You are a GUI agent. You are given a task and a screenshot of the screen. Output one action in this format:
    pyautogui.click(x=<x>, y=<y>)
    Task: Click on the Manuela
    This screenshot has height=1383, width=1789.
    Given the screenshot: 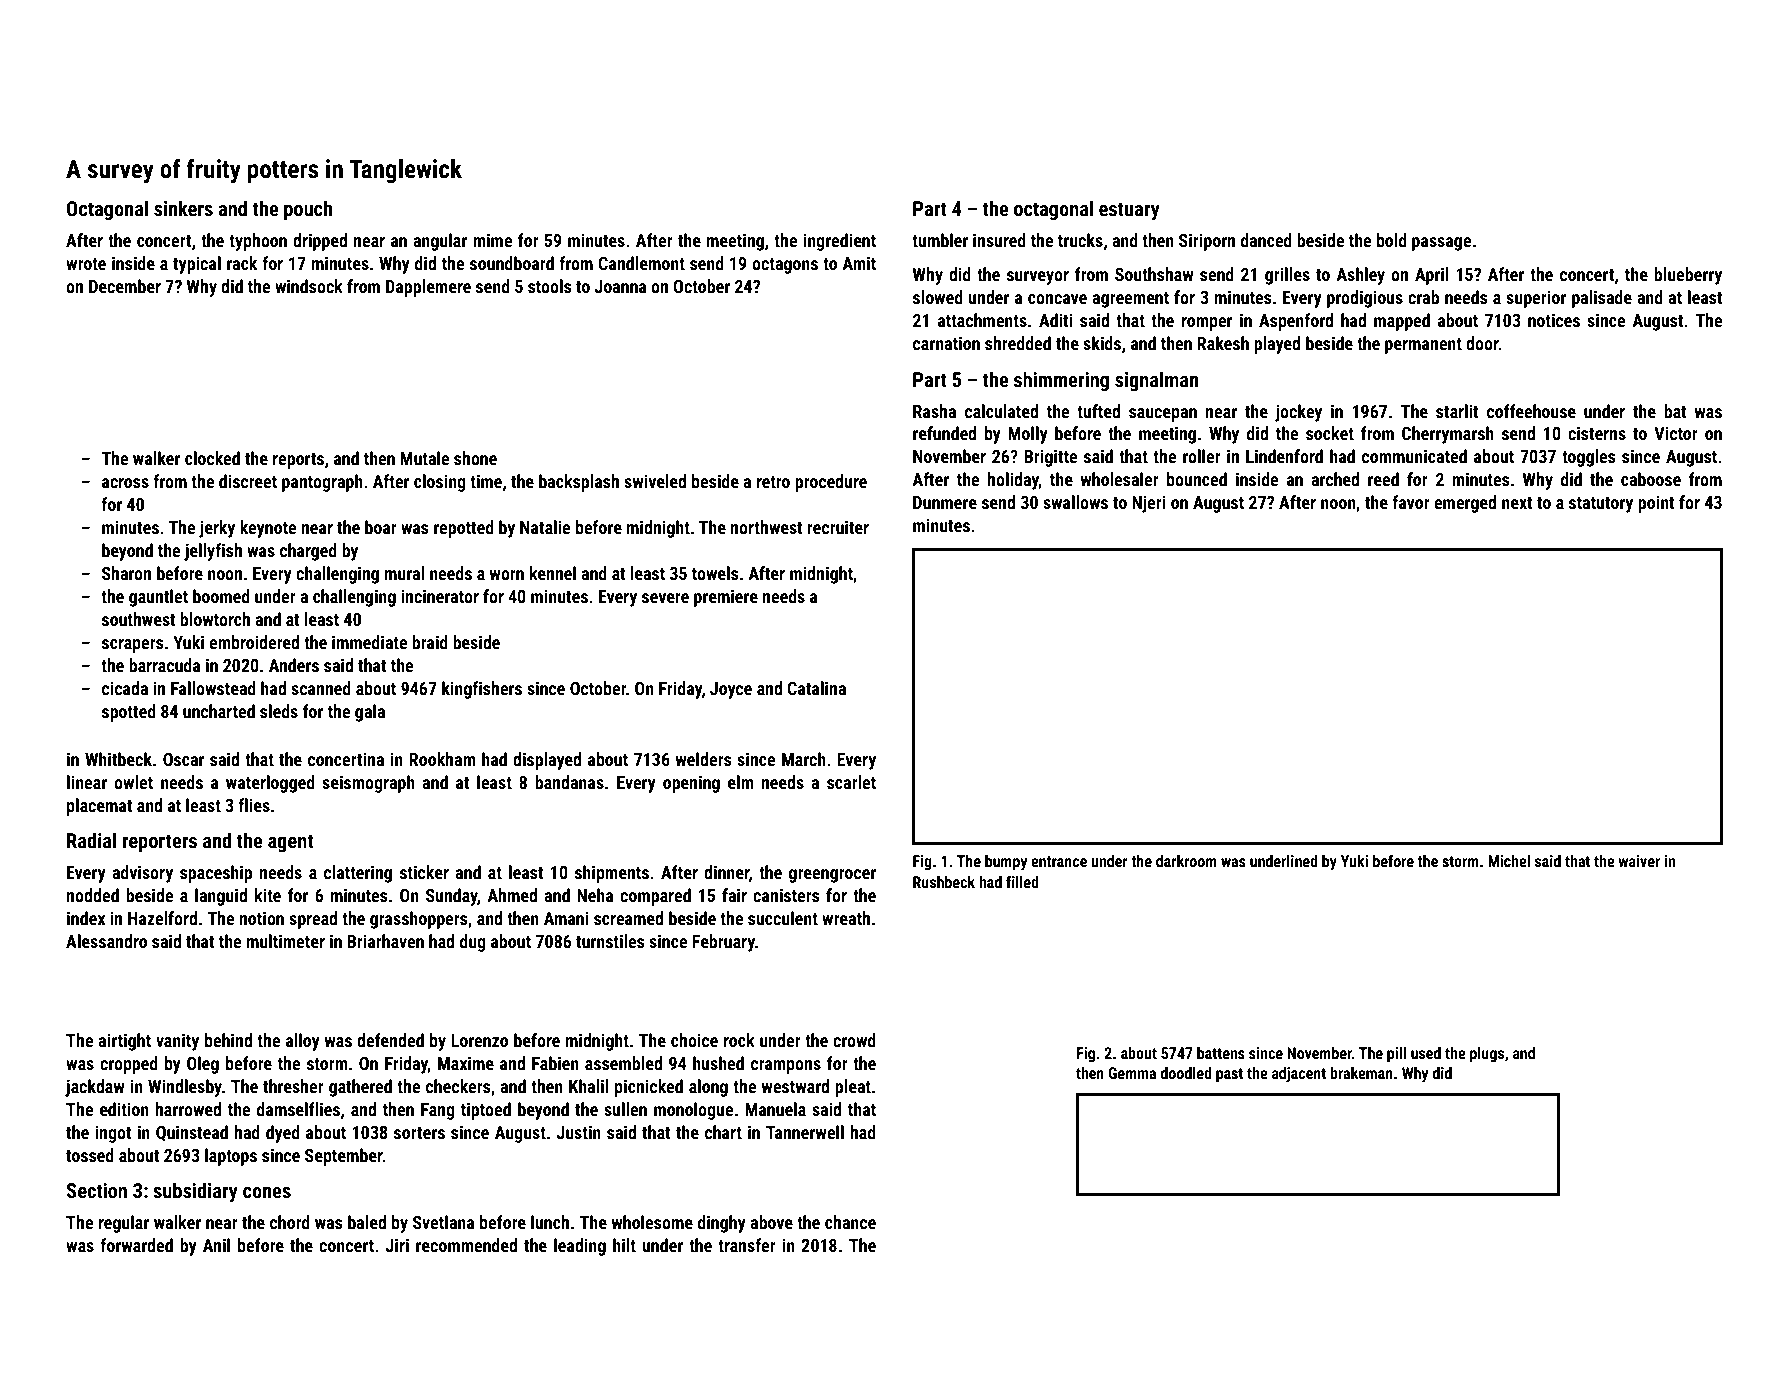 What is the action you would take?
    pyautogui.click(x=775, y=1109)
